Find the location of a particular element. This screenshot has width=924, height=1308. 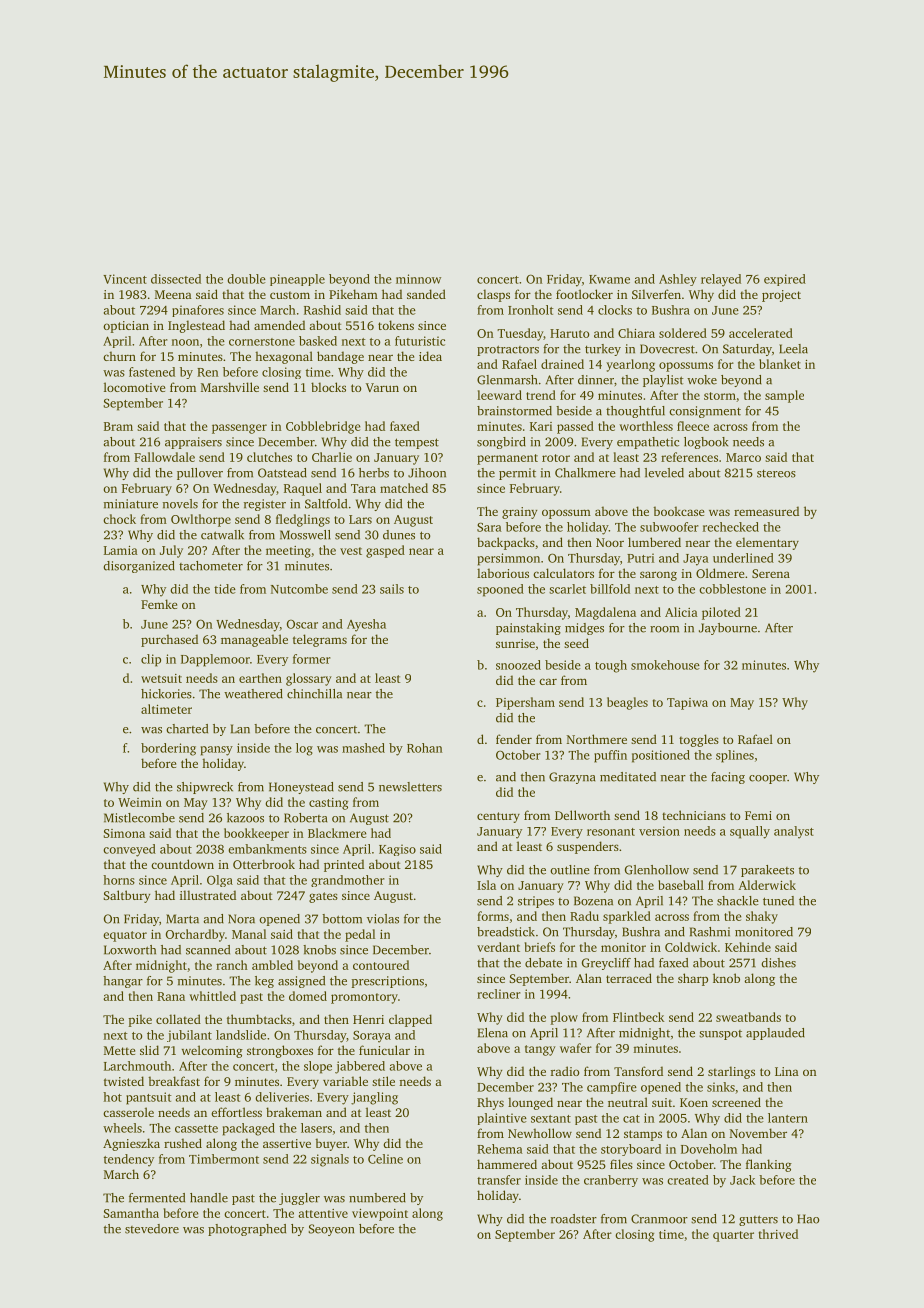

photographed is located at coordinates (247, 1230).
